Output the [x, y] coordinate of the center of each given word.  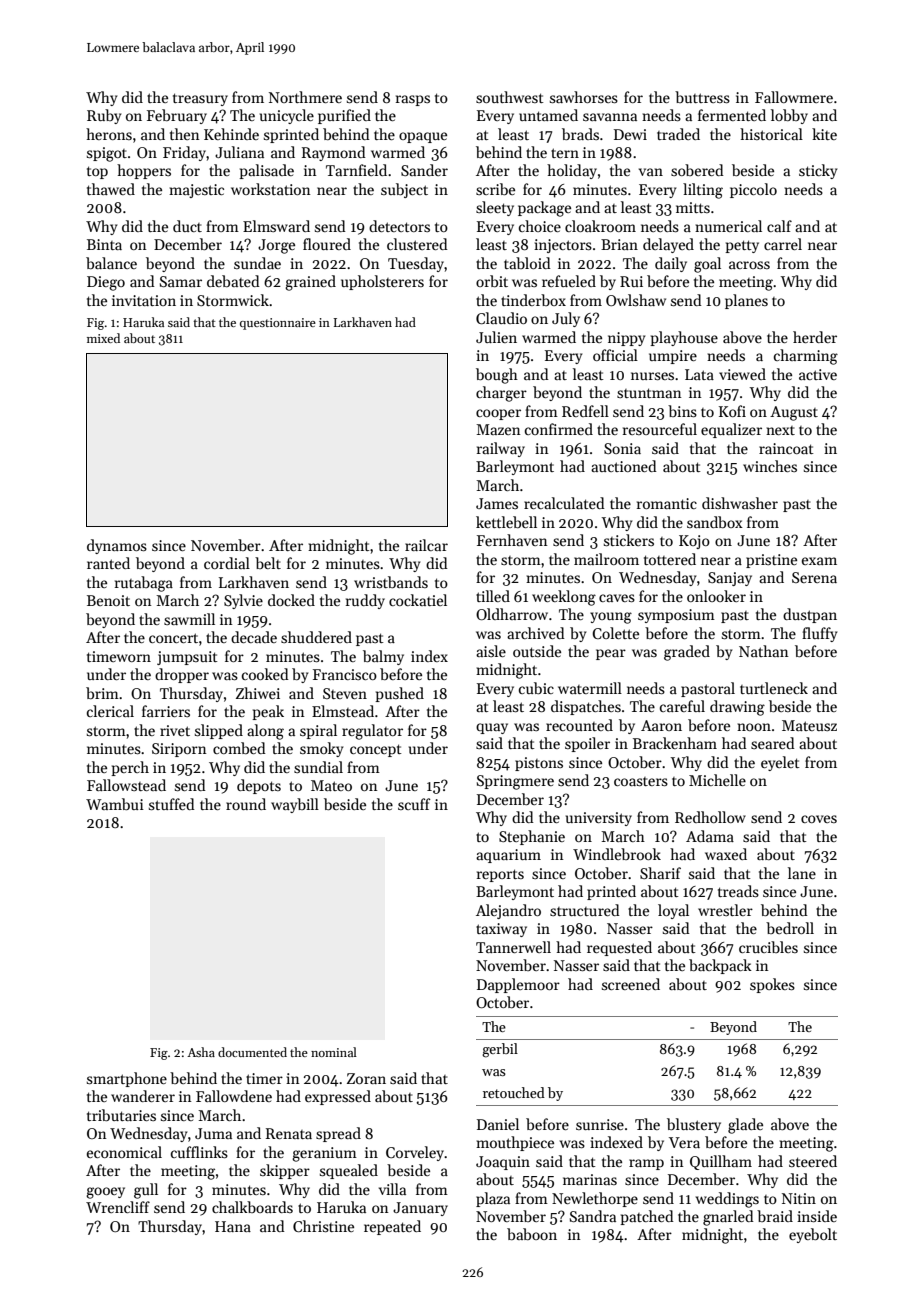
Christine [323, 1226]
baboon [532, 1234]
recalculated [564, 503]
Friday [184, 153]
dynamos [117, 546]
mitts [693, 207]
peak [268, 712]
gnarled [728, 1218]
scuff [414, 804]
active [818, 374]
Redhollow [710, 817]
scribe [495, 189]
